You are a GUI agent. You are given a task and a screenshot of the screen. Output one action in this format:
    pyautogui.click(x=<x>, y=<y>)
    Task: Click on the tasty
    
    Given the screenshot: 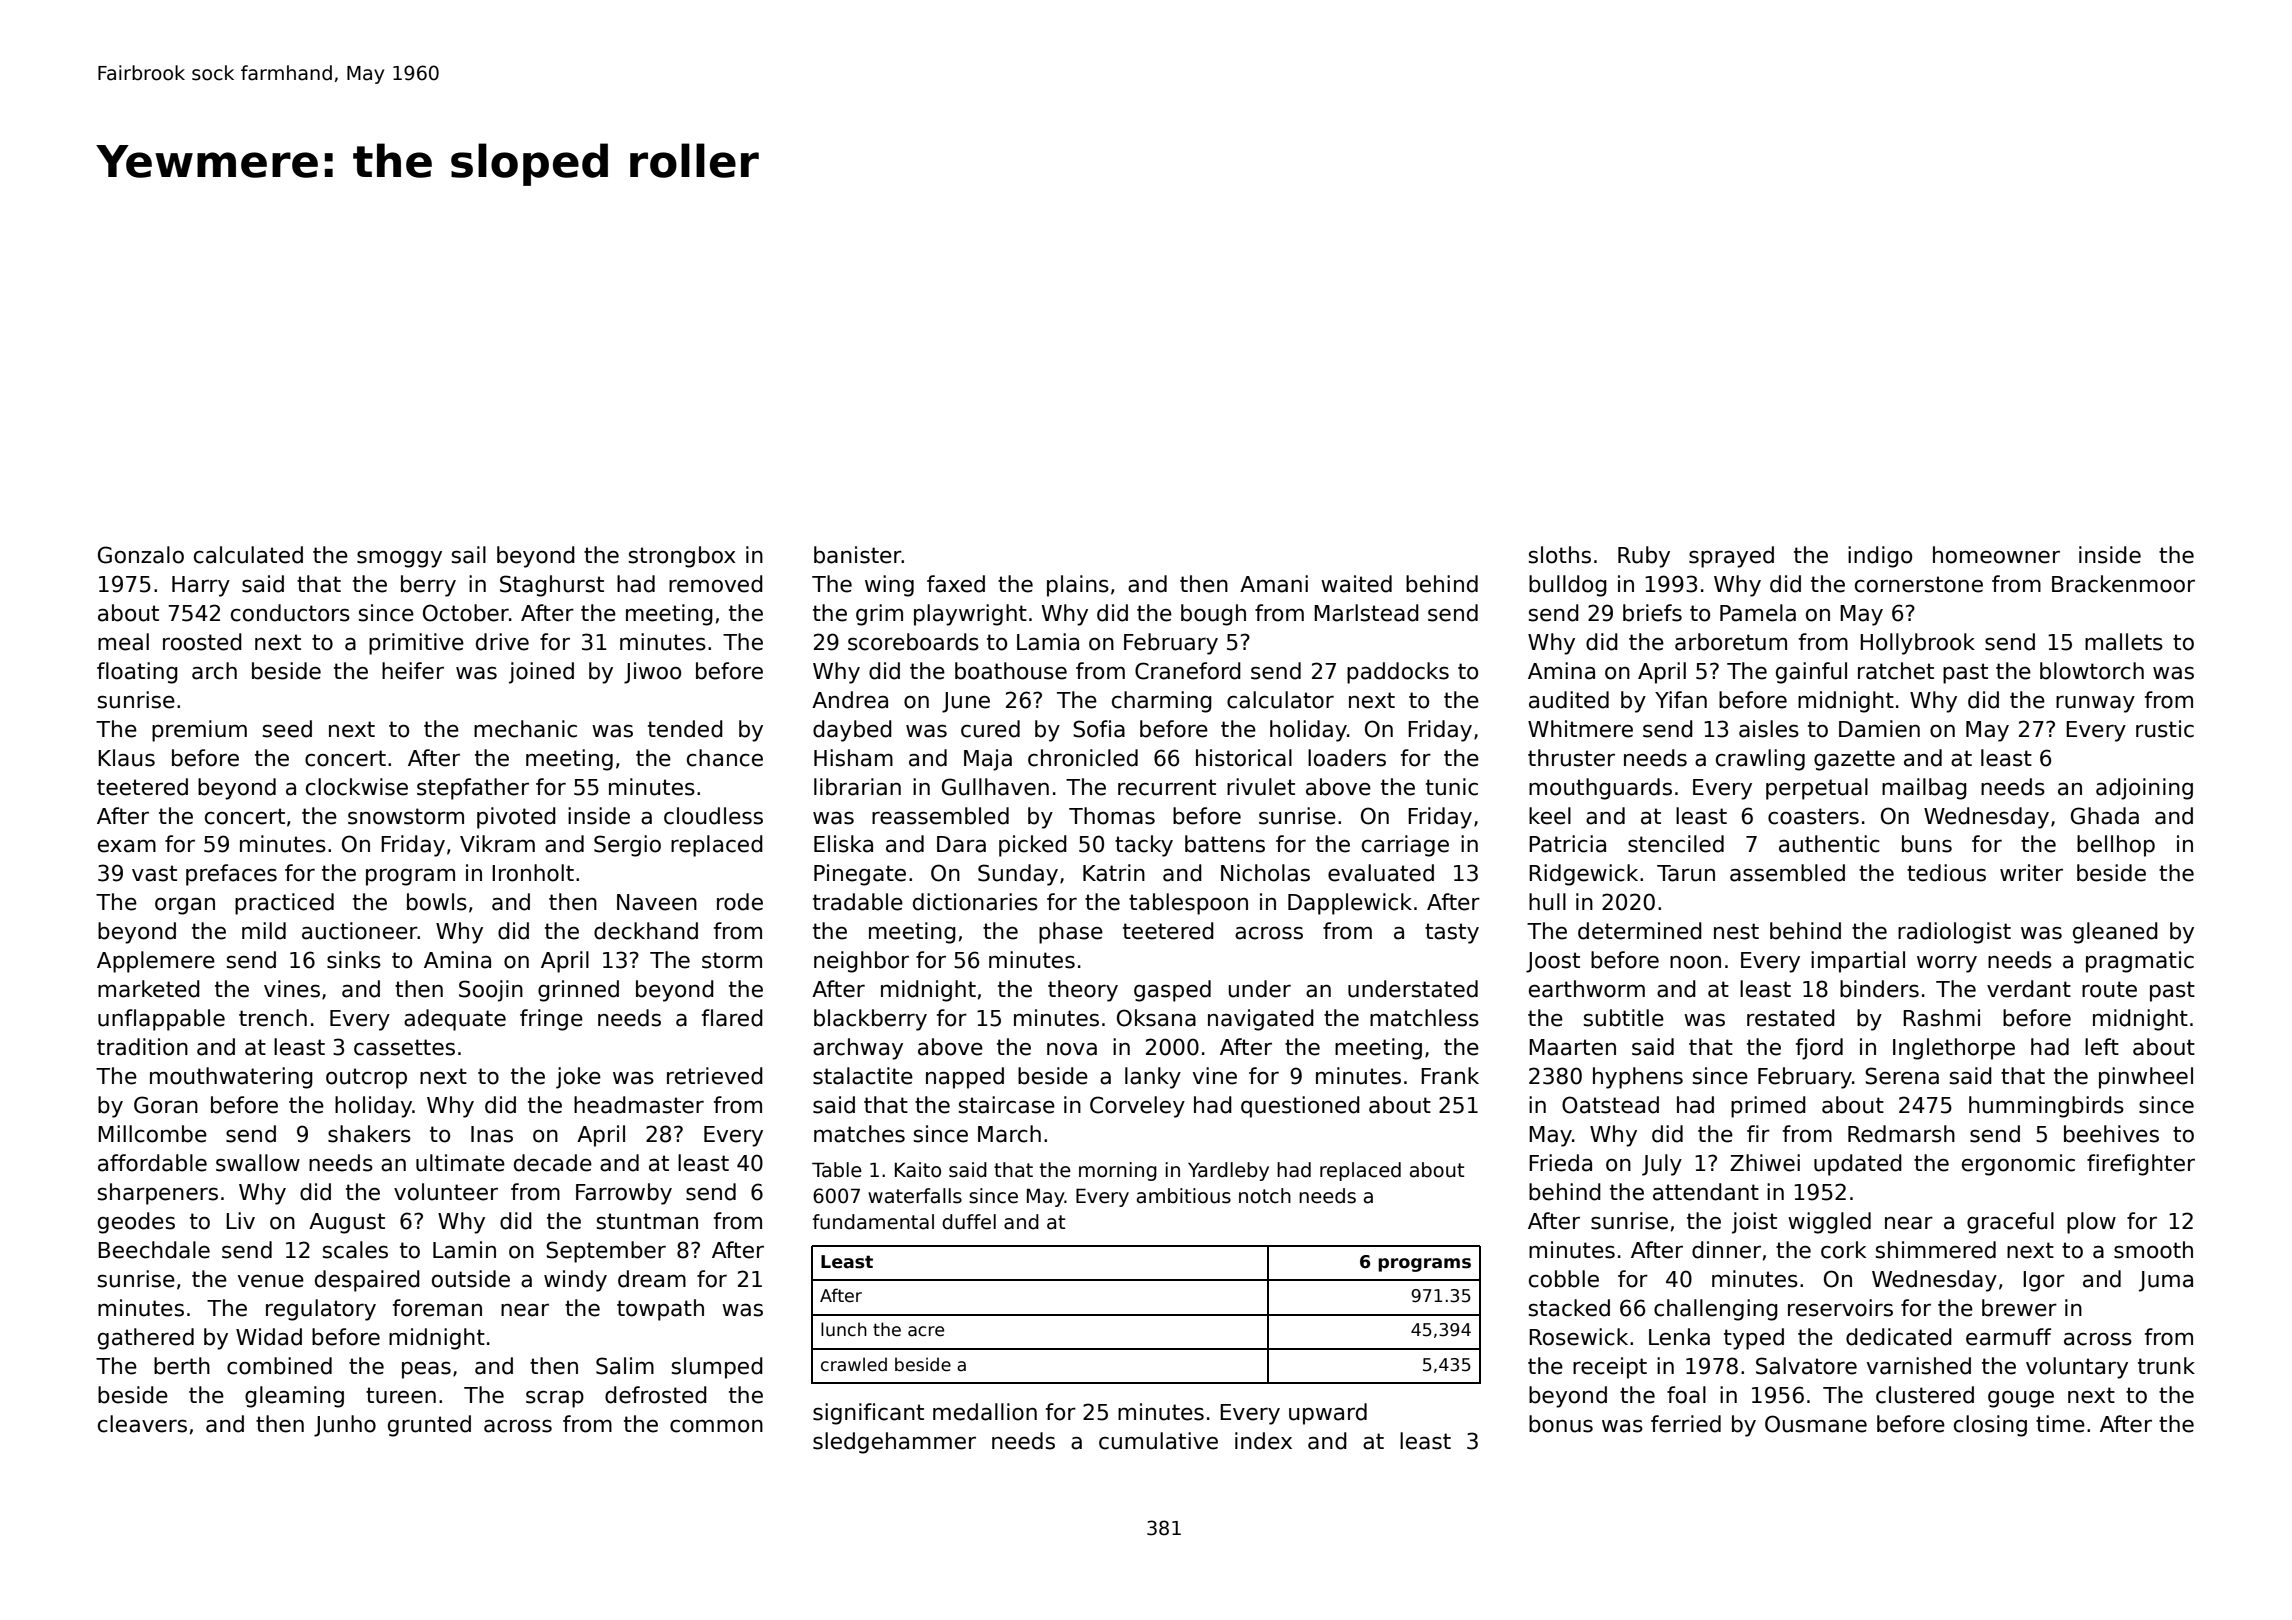 What is the action you would take?
    pyautogui.click(x=1452, y=933)
